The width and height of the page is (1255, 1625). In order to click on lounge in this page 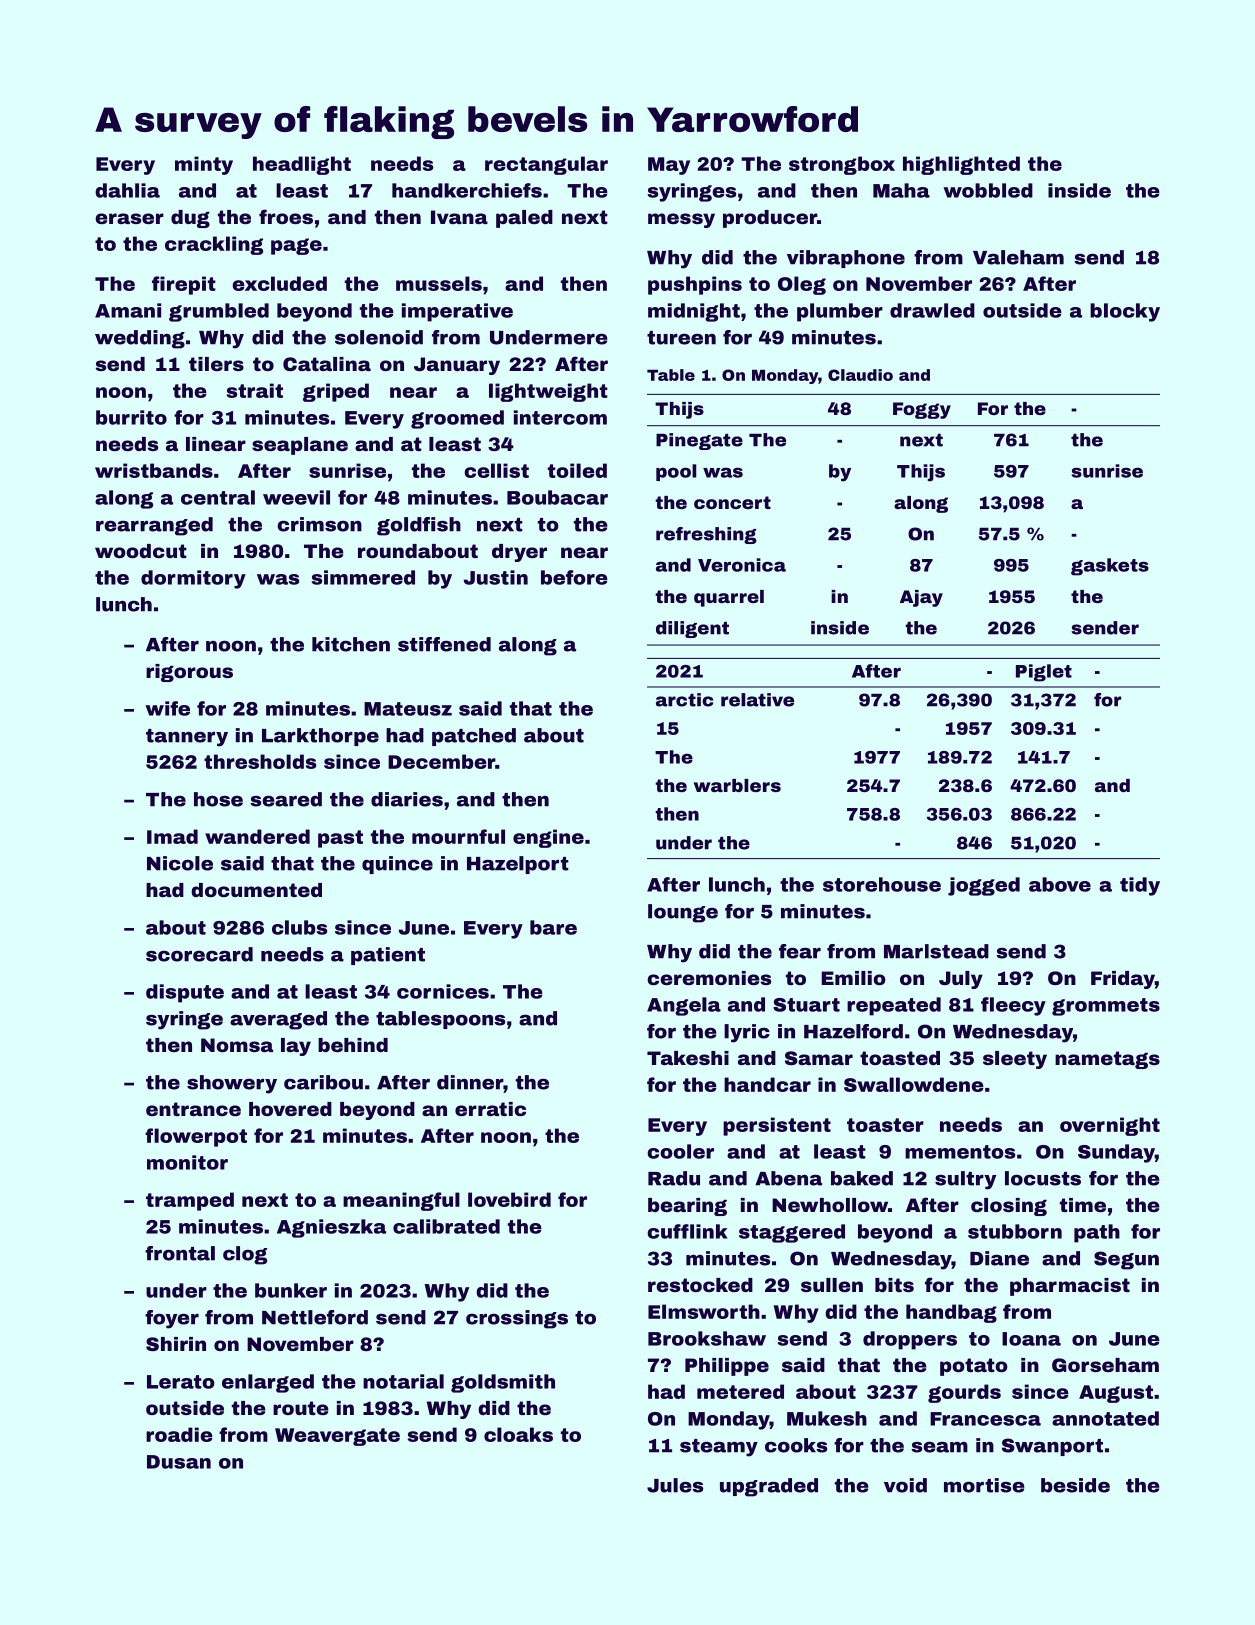, I will do `click(683, 913)`.
